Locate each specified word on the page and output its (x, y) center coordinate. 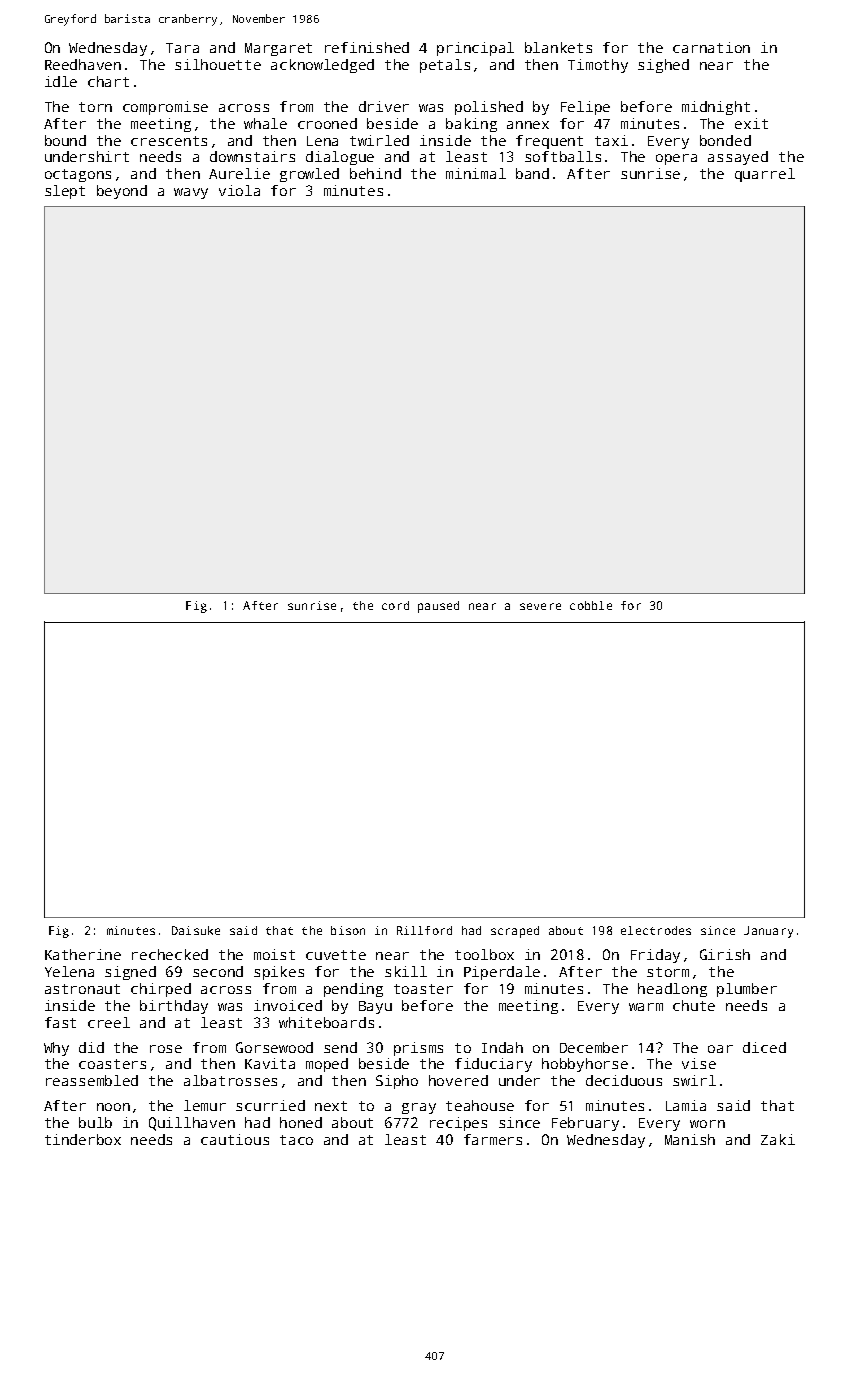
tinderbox (83, 1139)
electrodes (656, 930)
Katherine (83, 954)
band (532, 173)
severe (540, 606)
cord (395, 605)
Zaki (778, 1139)
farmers (493, 1139)
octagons (78, 175)
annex (528, 125)
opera (676, 159)
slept (65, 192)
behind (375, 173)
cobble (591, 605)
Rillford (424, 930)
